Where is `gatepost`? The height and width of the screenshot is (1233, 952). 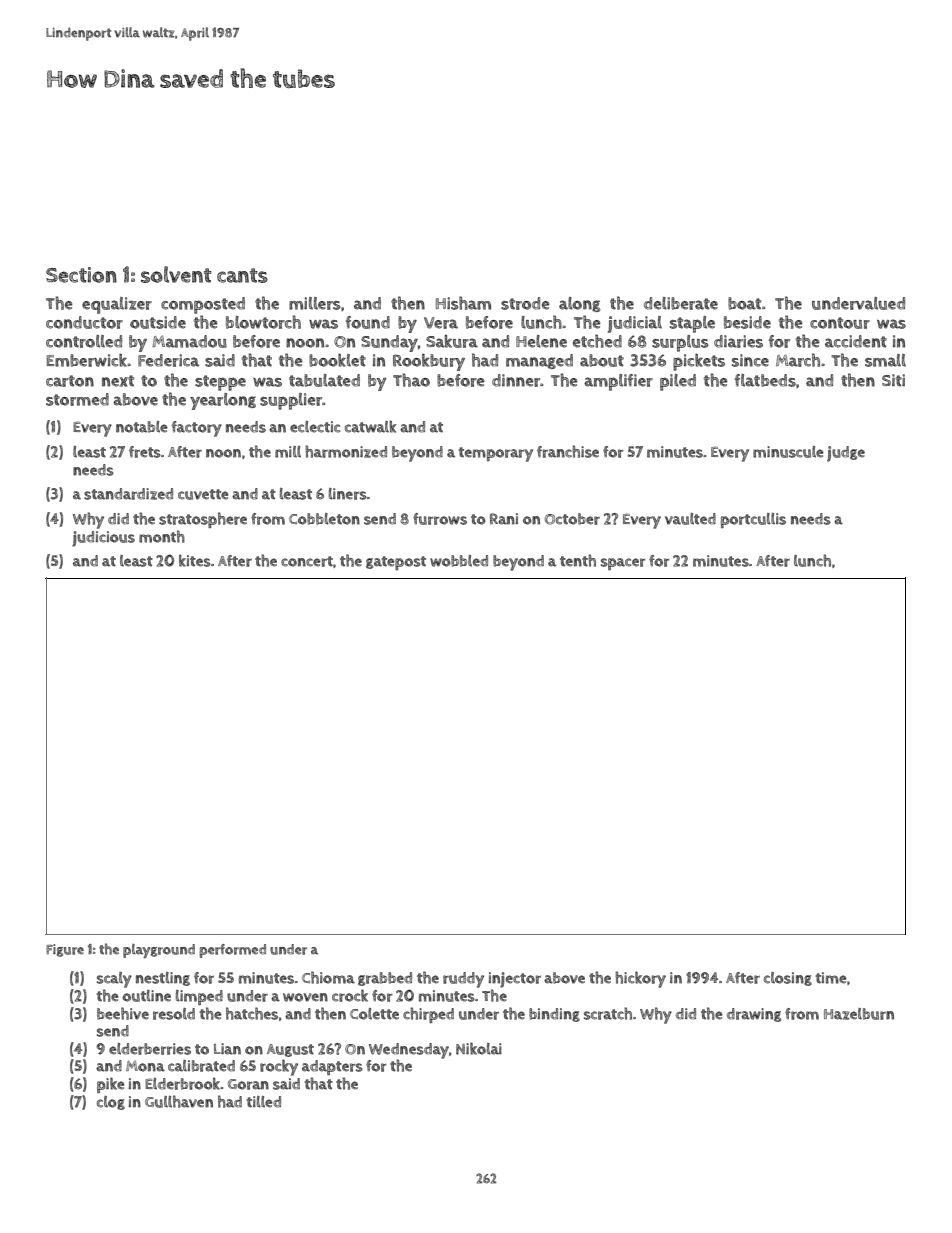
gatepost is located at coordinates (396, 563).
